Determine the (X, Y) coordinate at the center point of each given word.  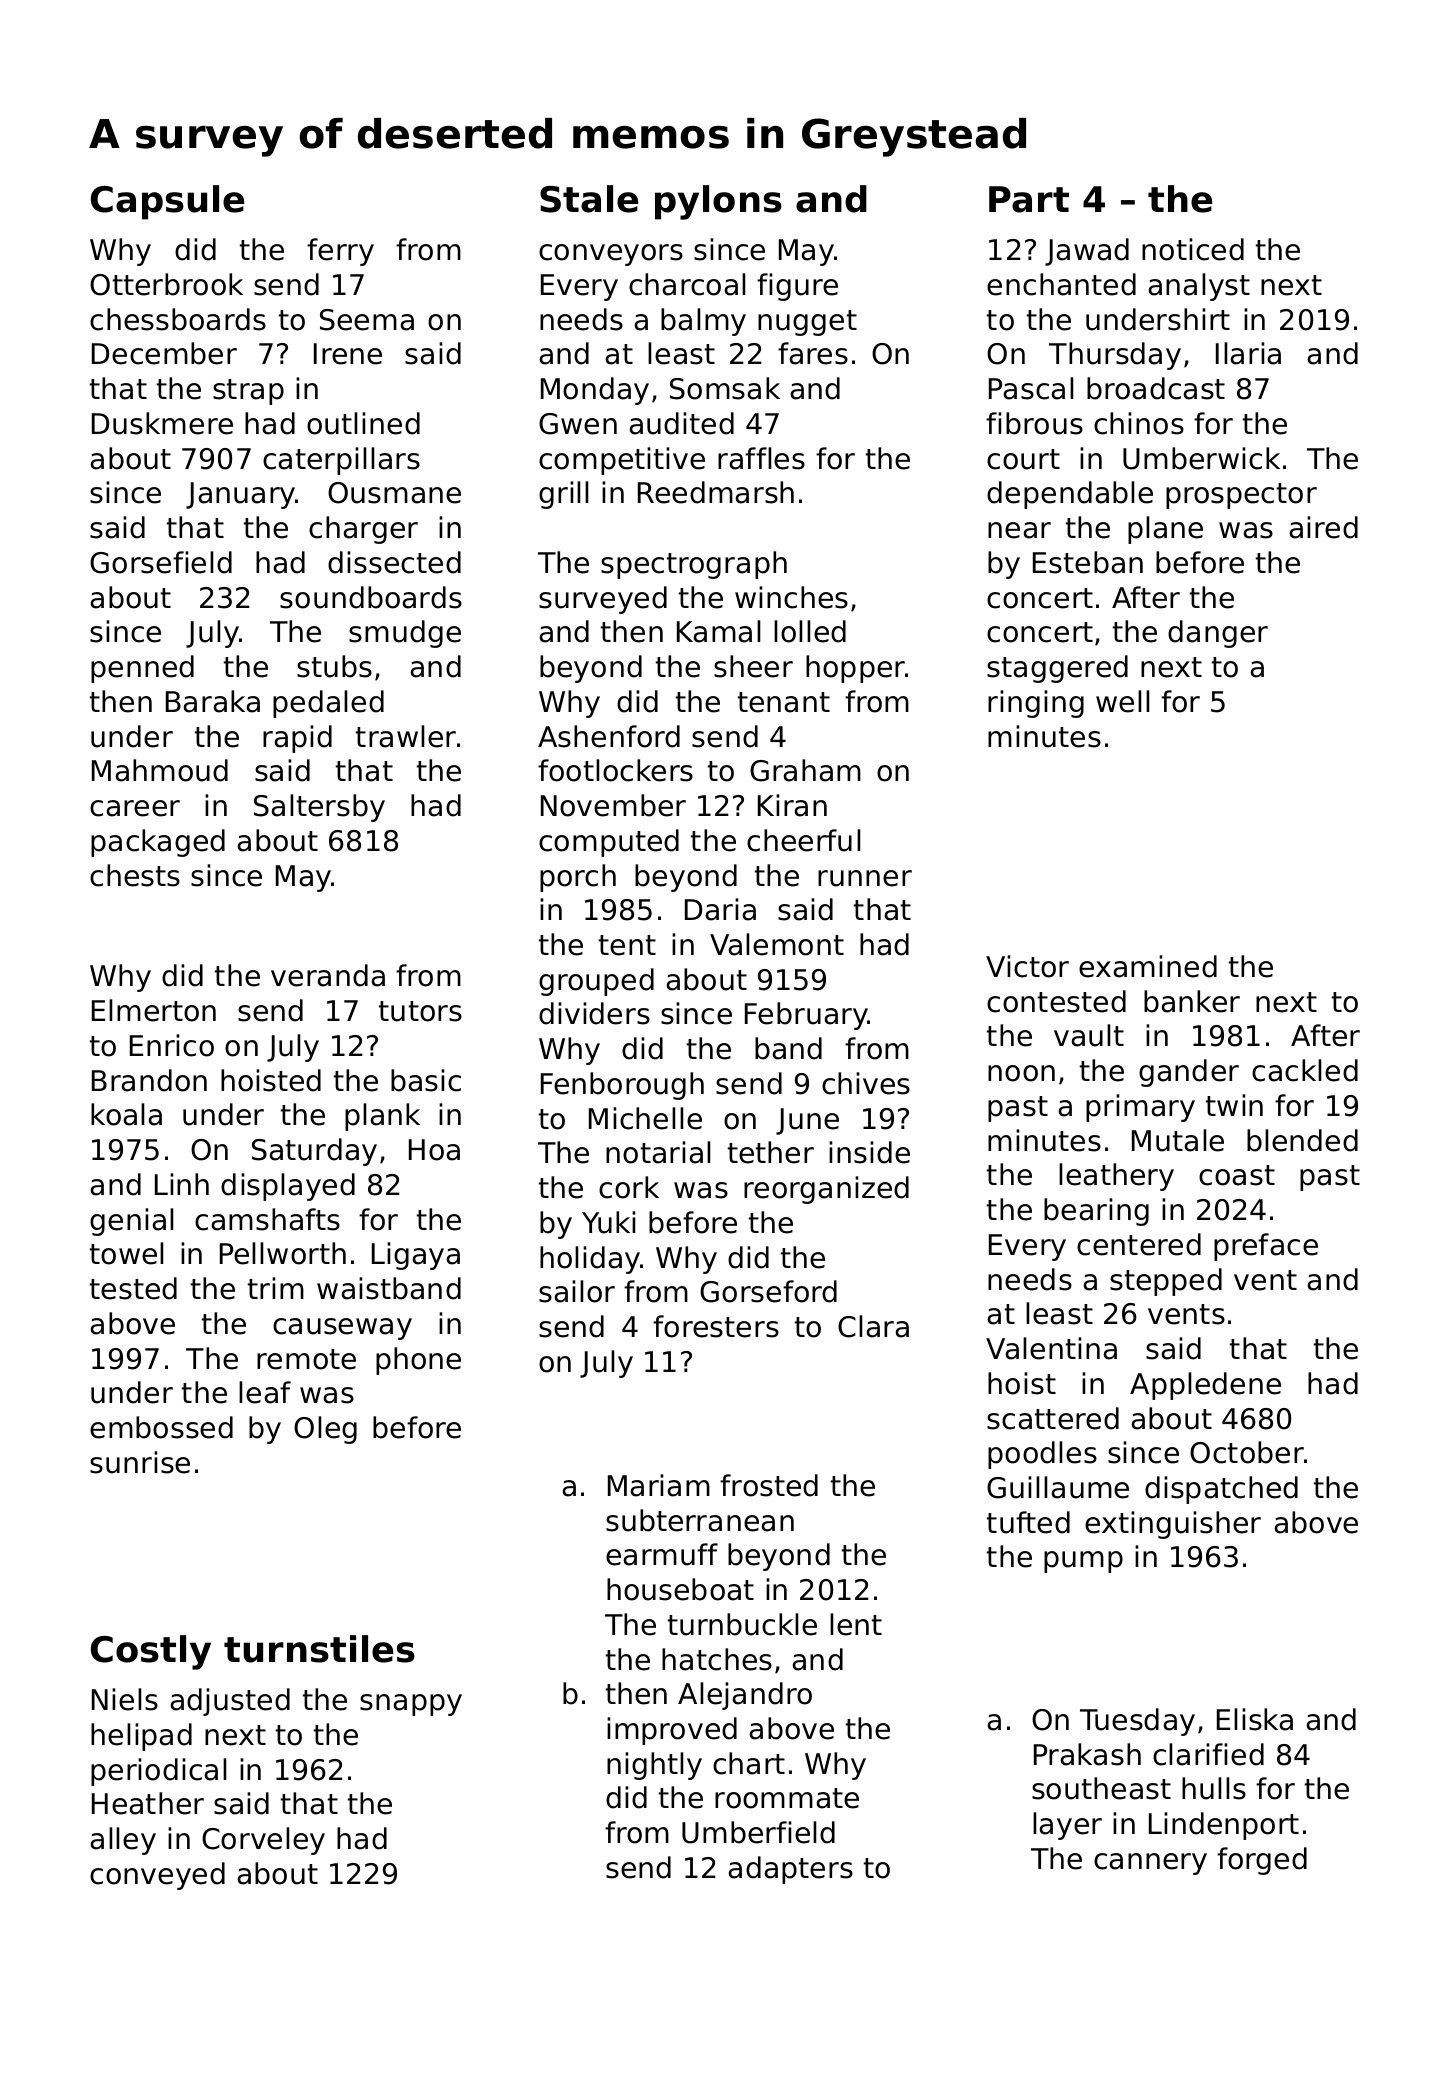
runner (865, 878)
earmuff (662, 1554)
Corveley (263, 1841)
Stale (589, 199)
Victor (1027, 966)
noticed (1193, 249)
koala (126, 1114)
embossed (161, 1427)
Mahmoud (160, 770)
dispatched (1221, 1490)
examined (1148, 966)
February (806, 1016)
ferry (340, 252)
